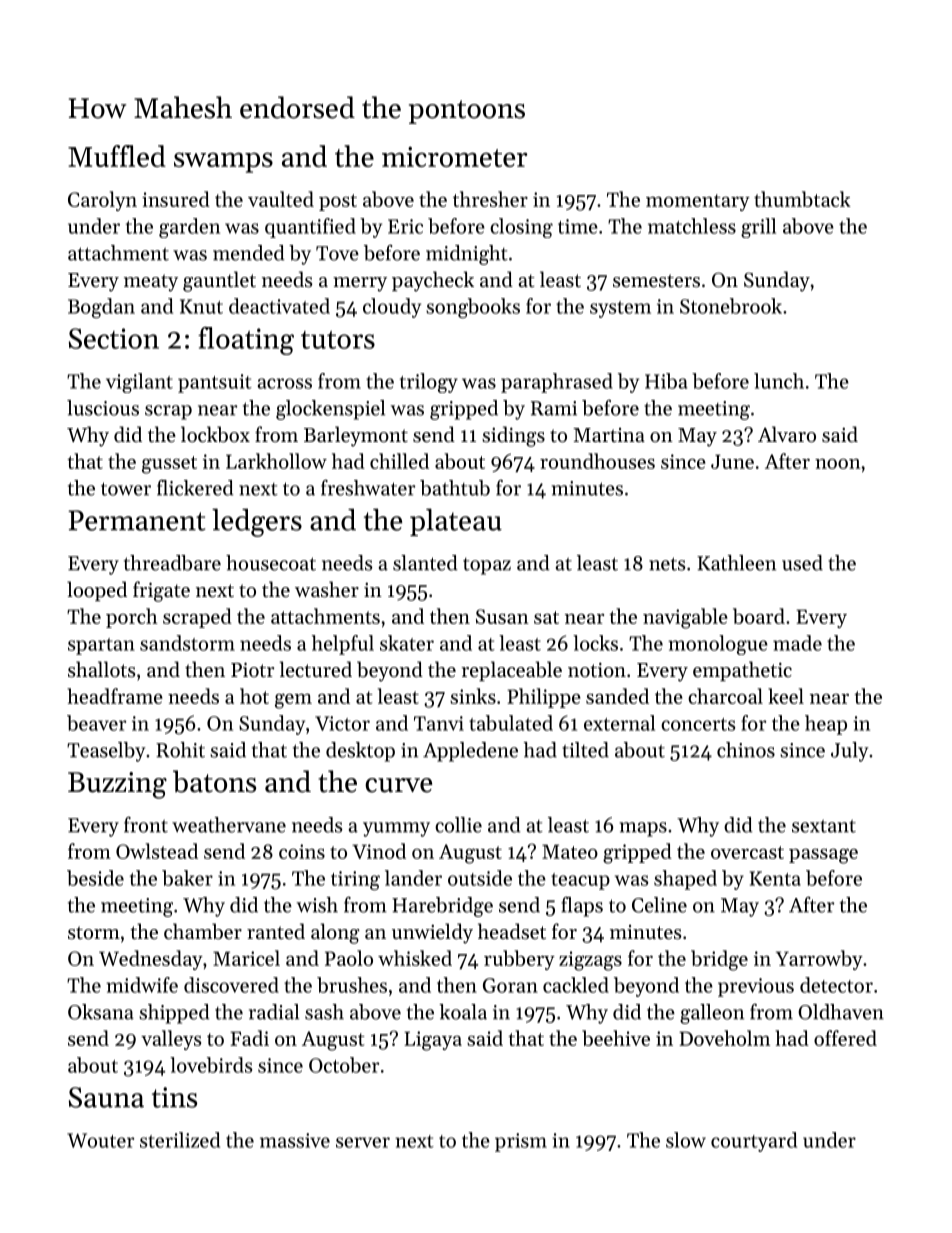 Image resolution: width=952 pixels, height=1233 pixels. What do you see at coordinates (758, 228) in the page?
I see `grill` at bounding box center [758, 228].
